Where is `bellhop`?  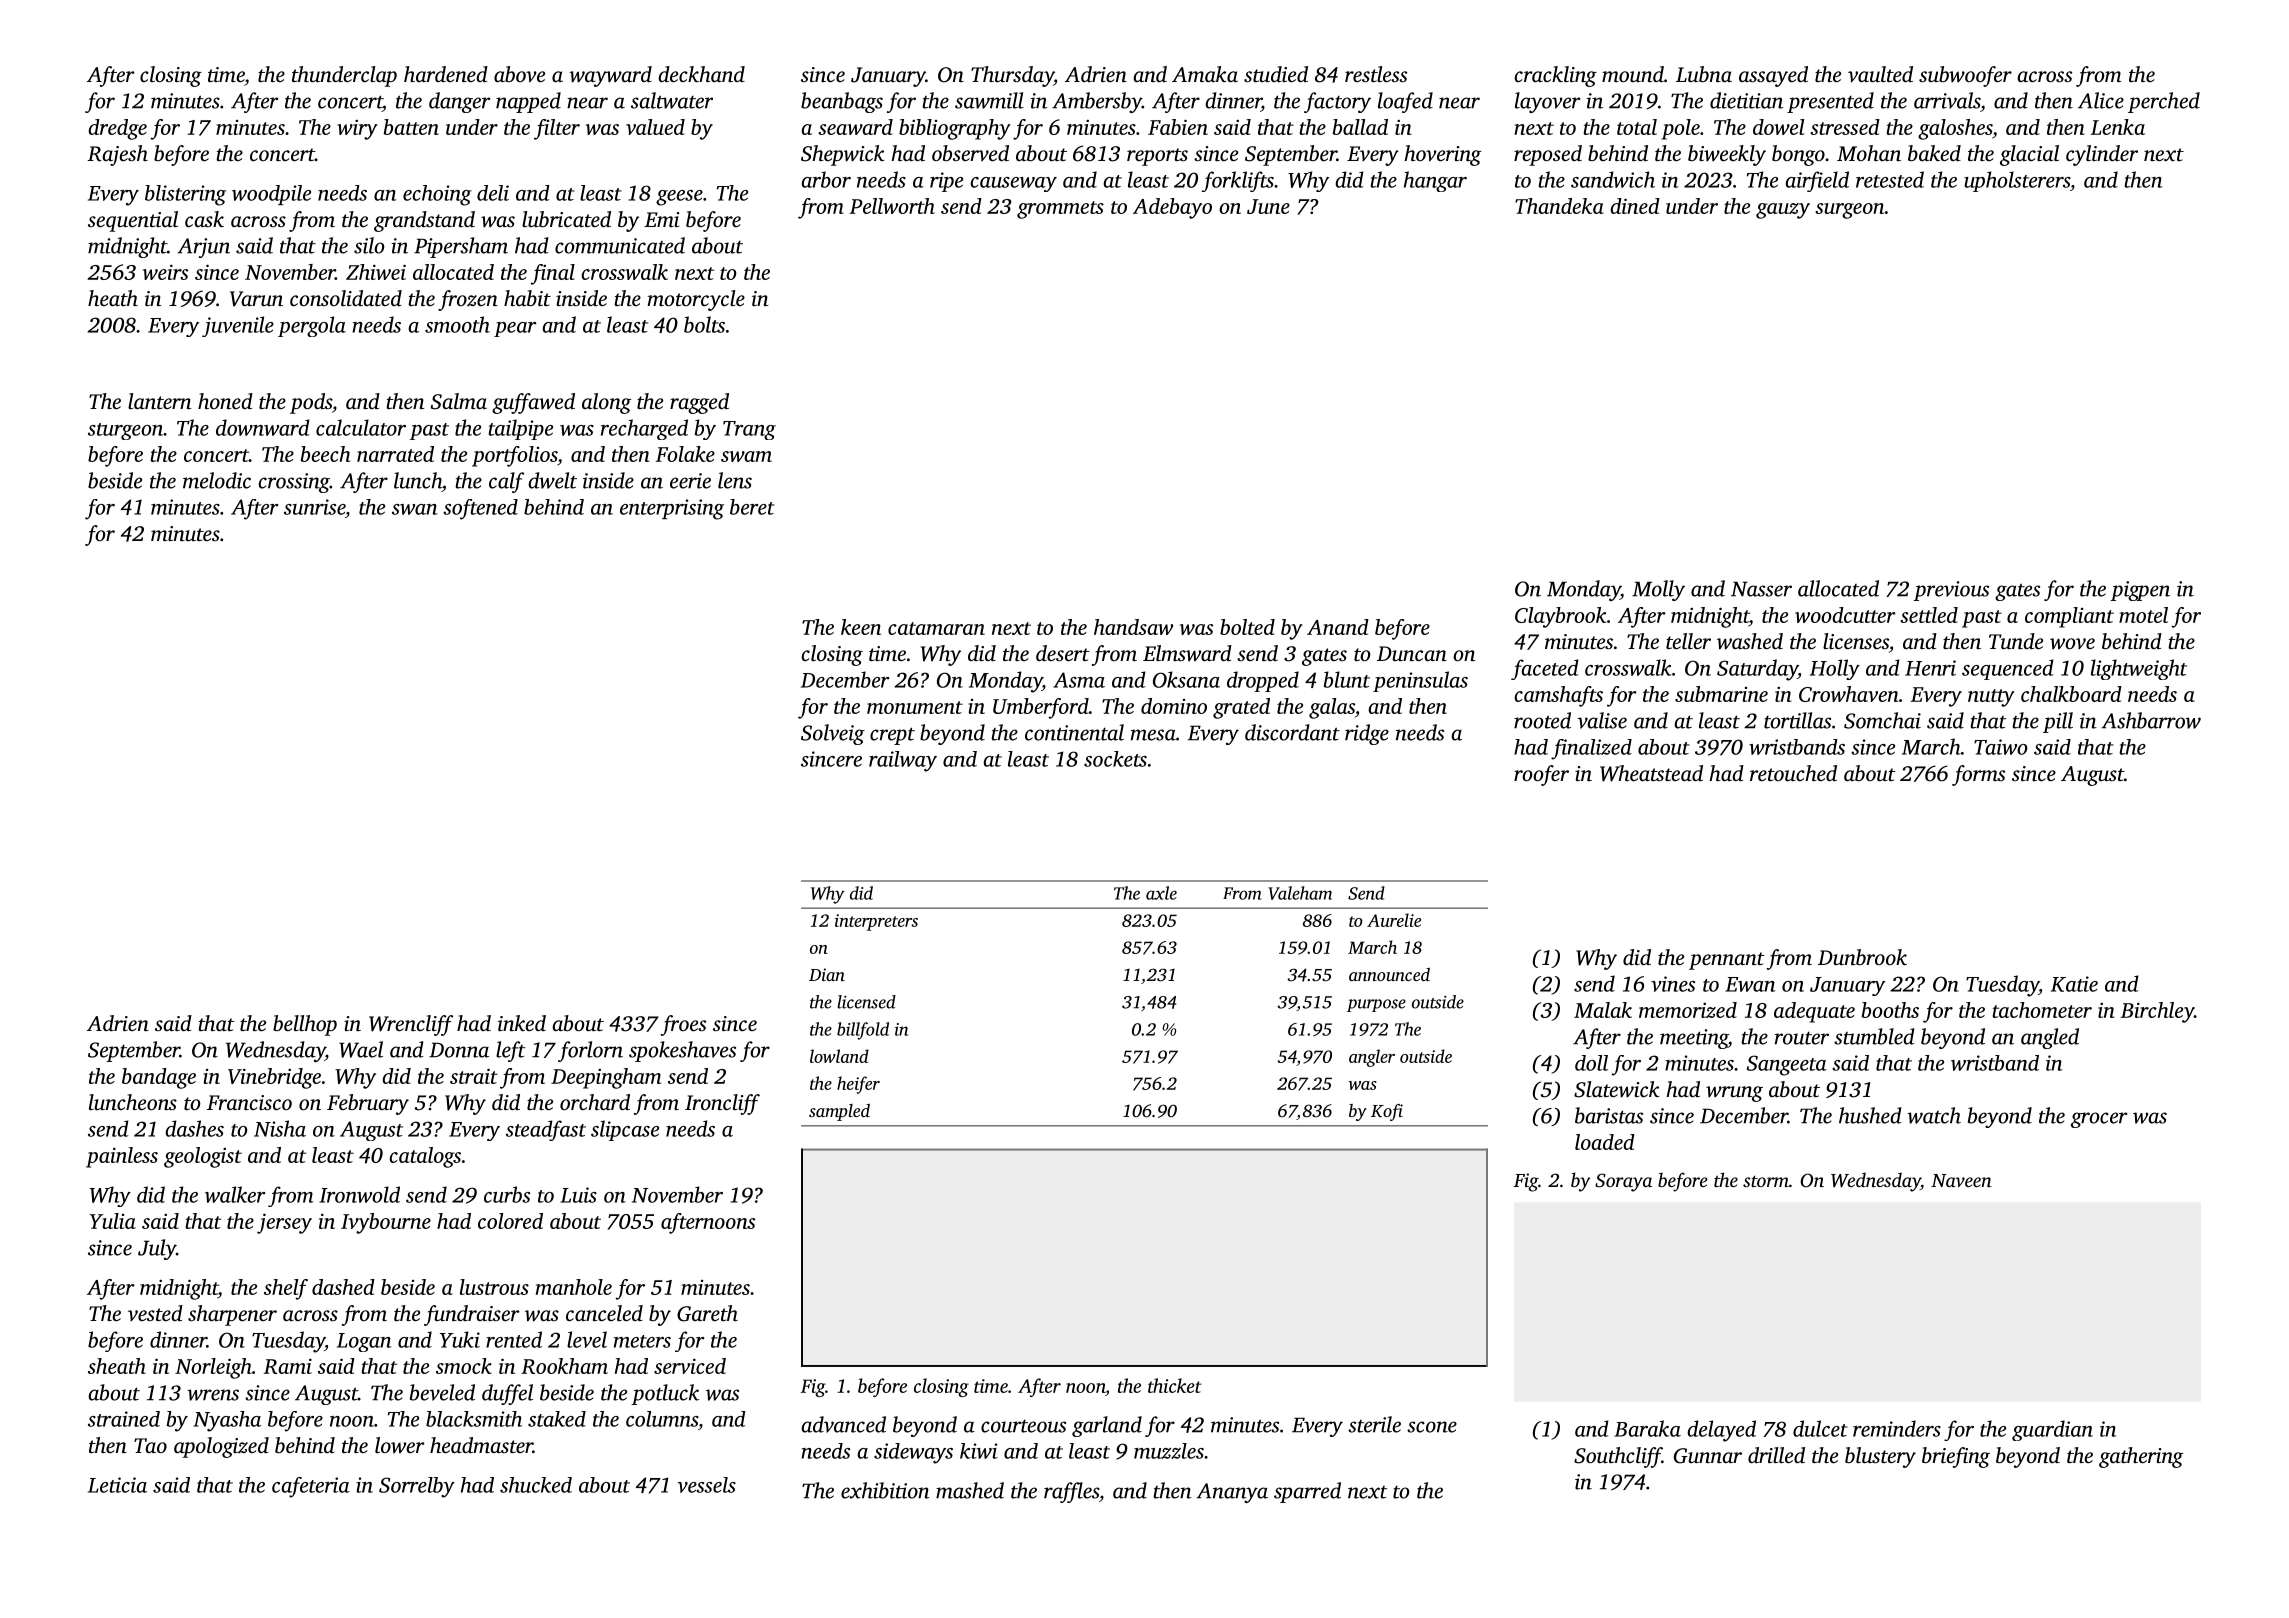 bellhop is located at coordinates (305, 1025).
